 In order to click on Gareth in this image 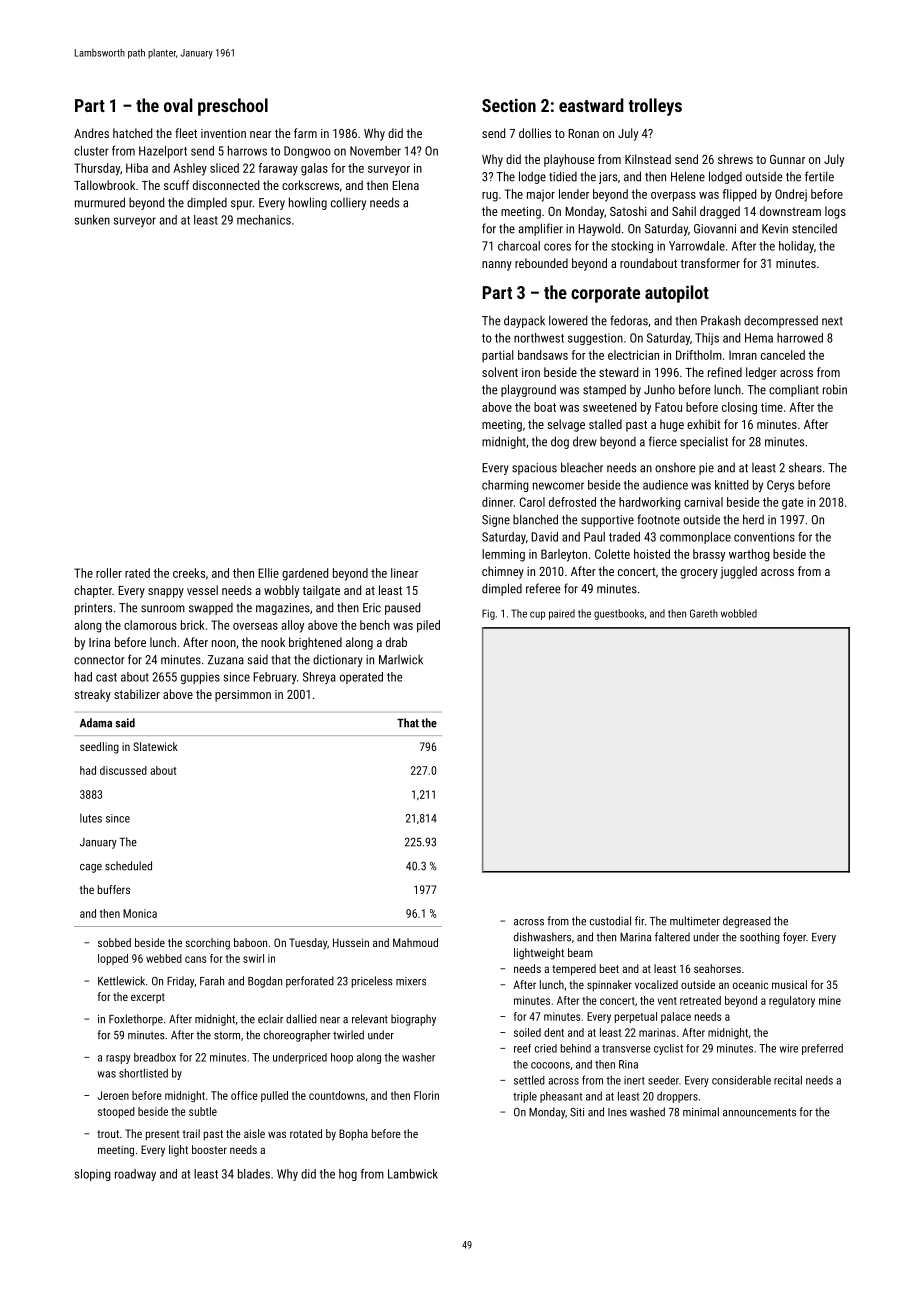, I will do `click(704, 613)`.
